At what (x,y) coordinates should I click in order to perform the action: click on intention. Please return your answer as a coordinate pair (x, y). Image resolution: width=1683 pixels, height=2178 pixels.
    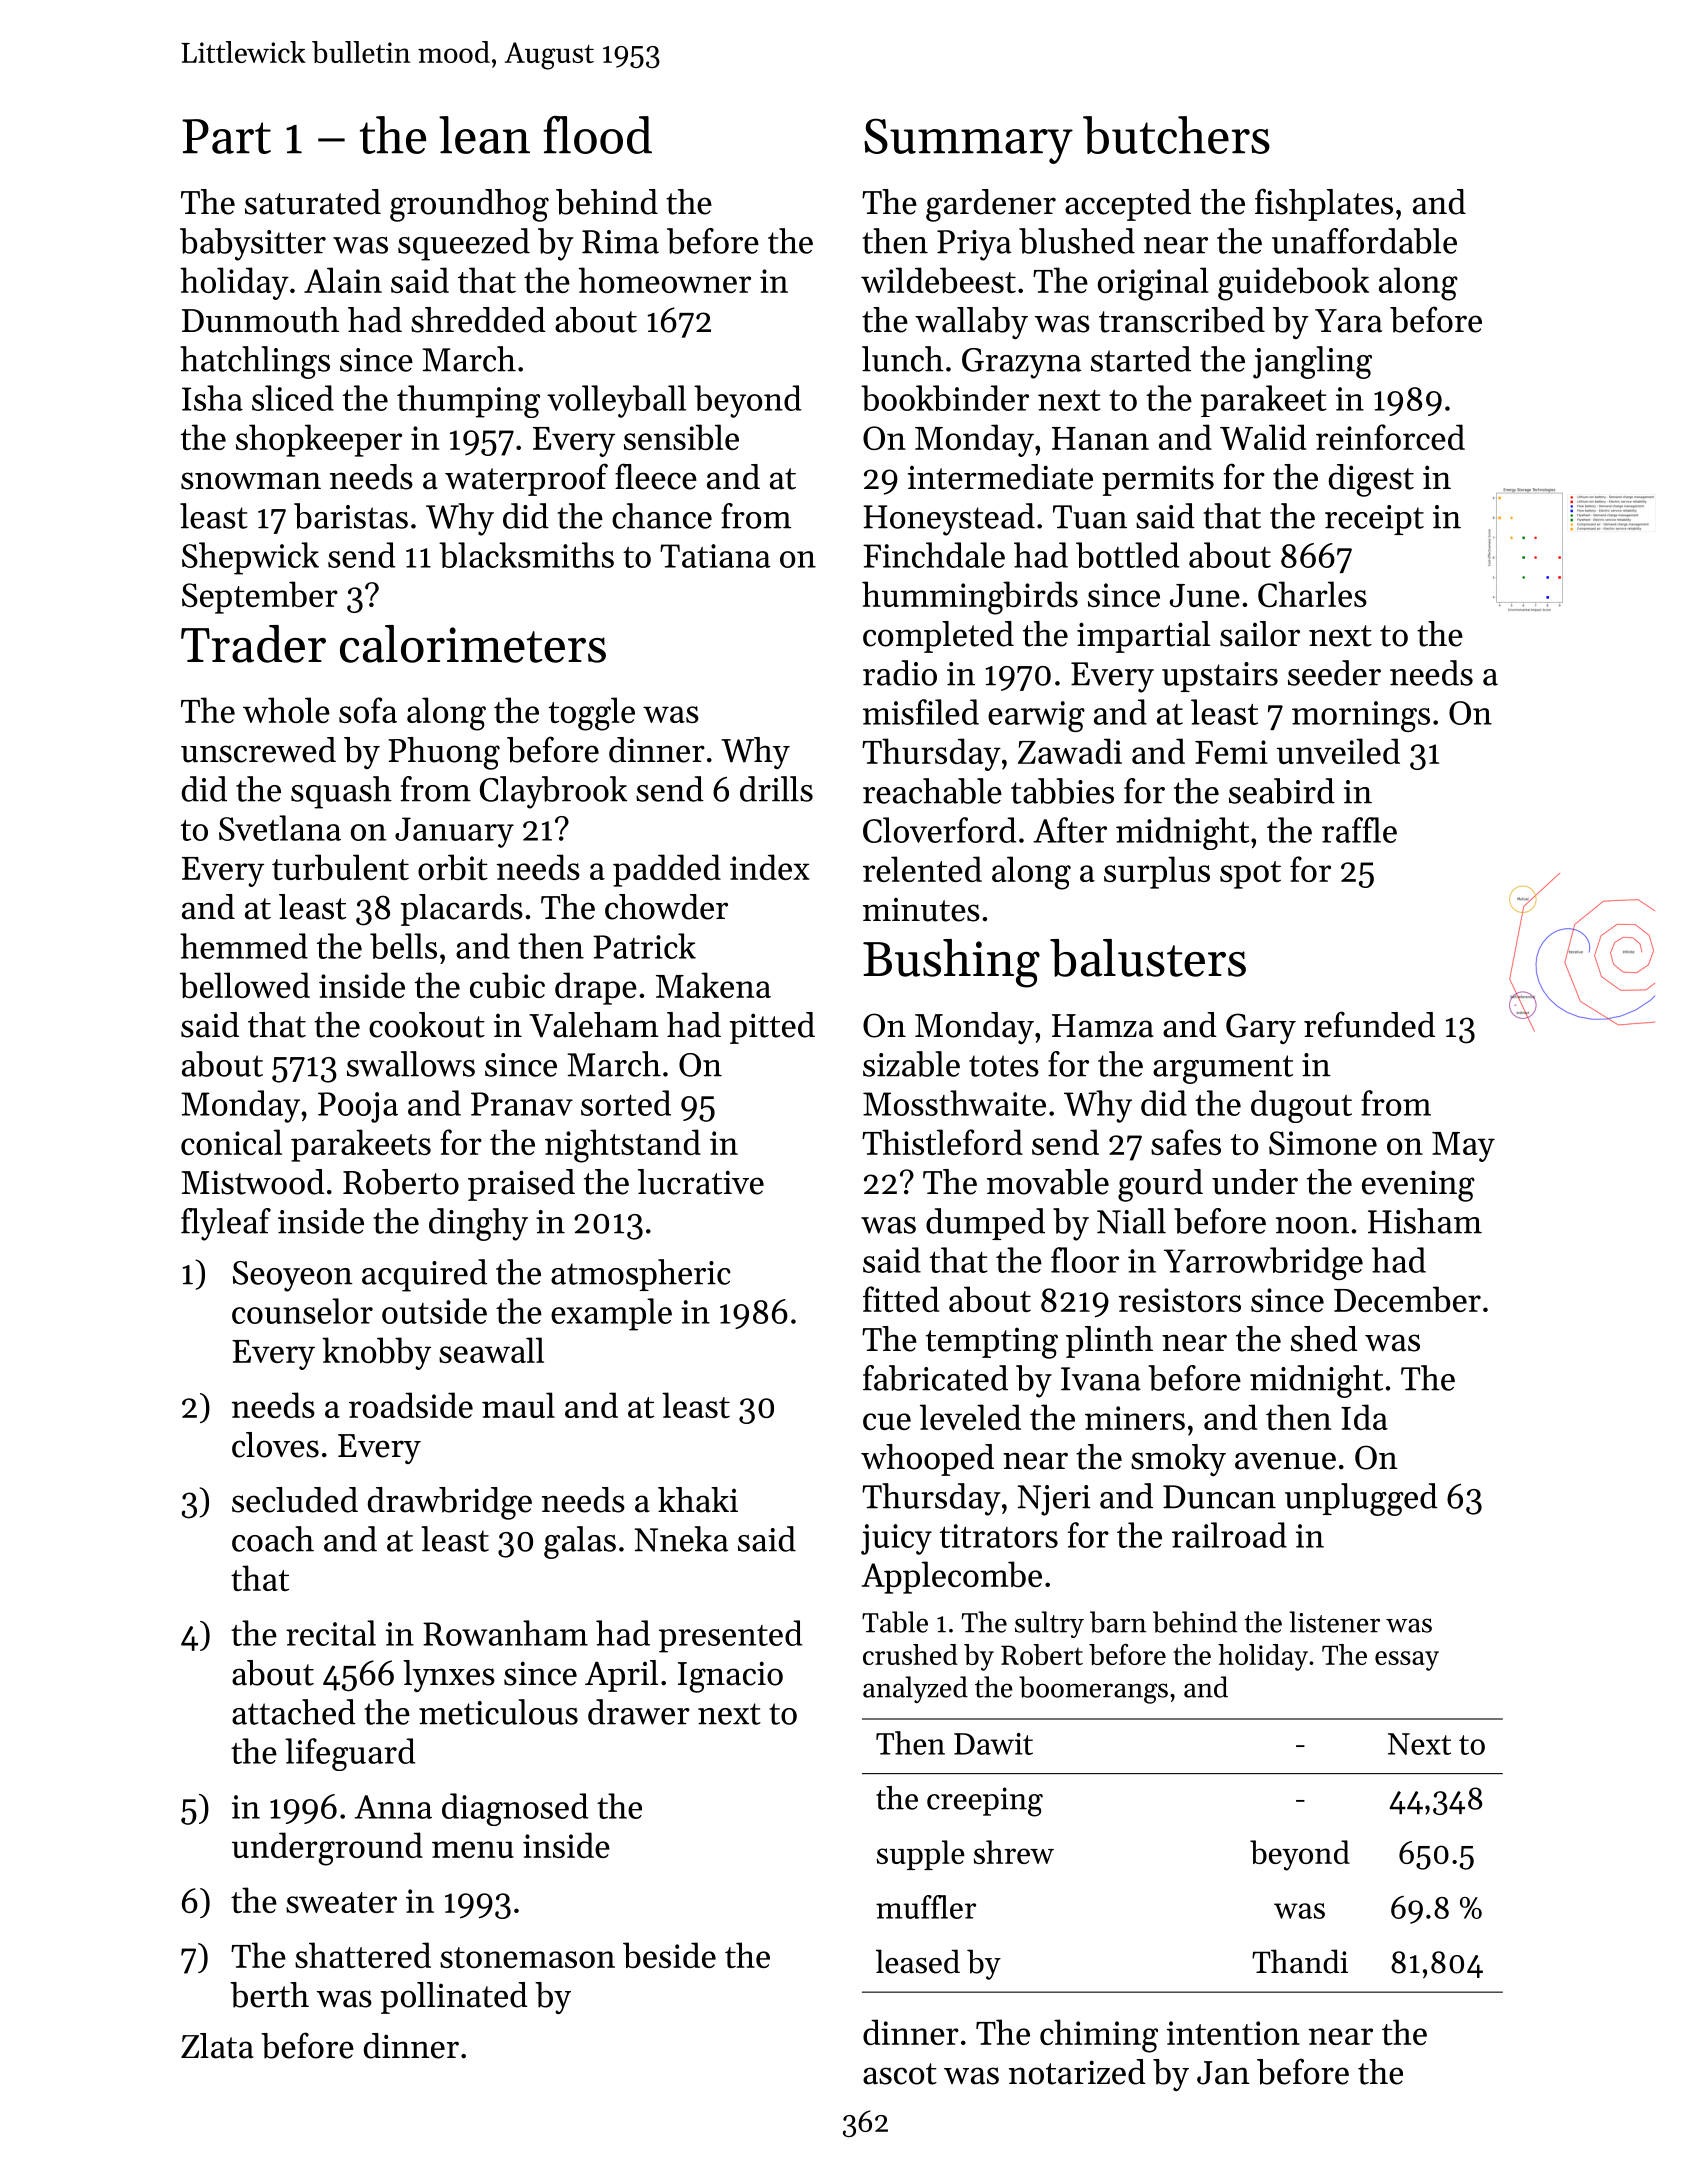
    Looking at the image, I should click on (1233, 2033).
